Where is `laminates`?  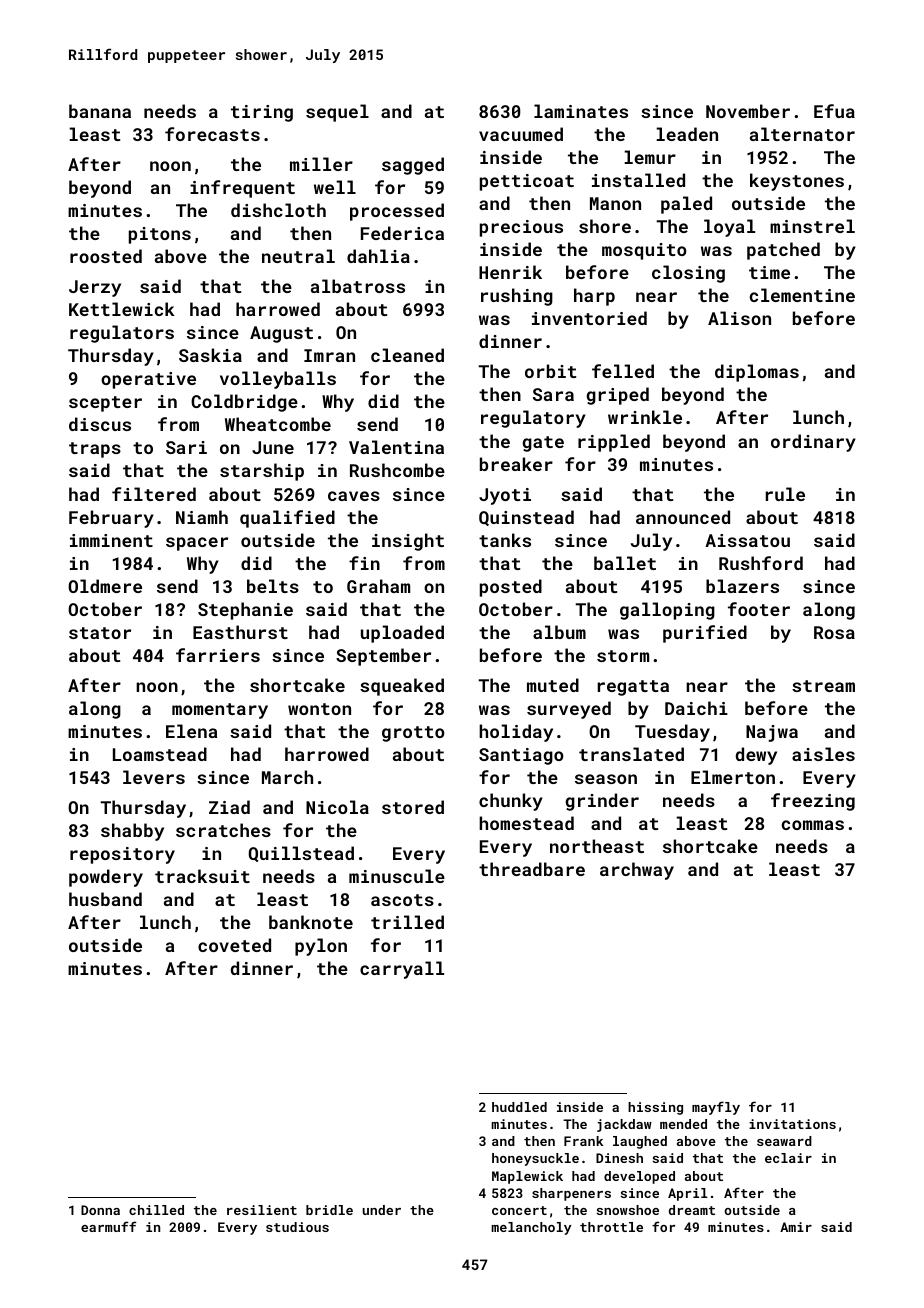 laminates is located at coordinates (581, 111).
